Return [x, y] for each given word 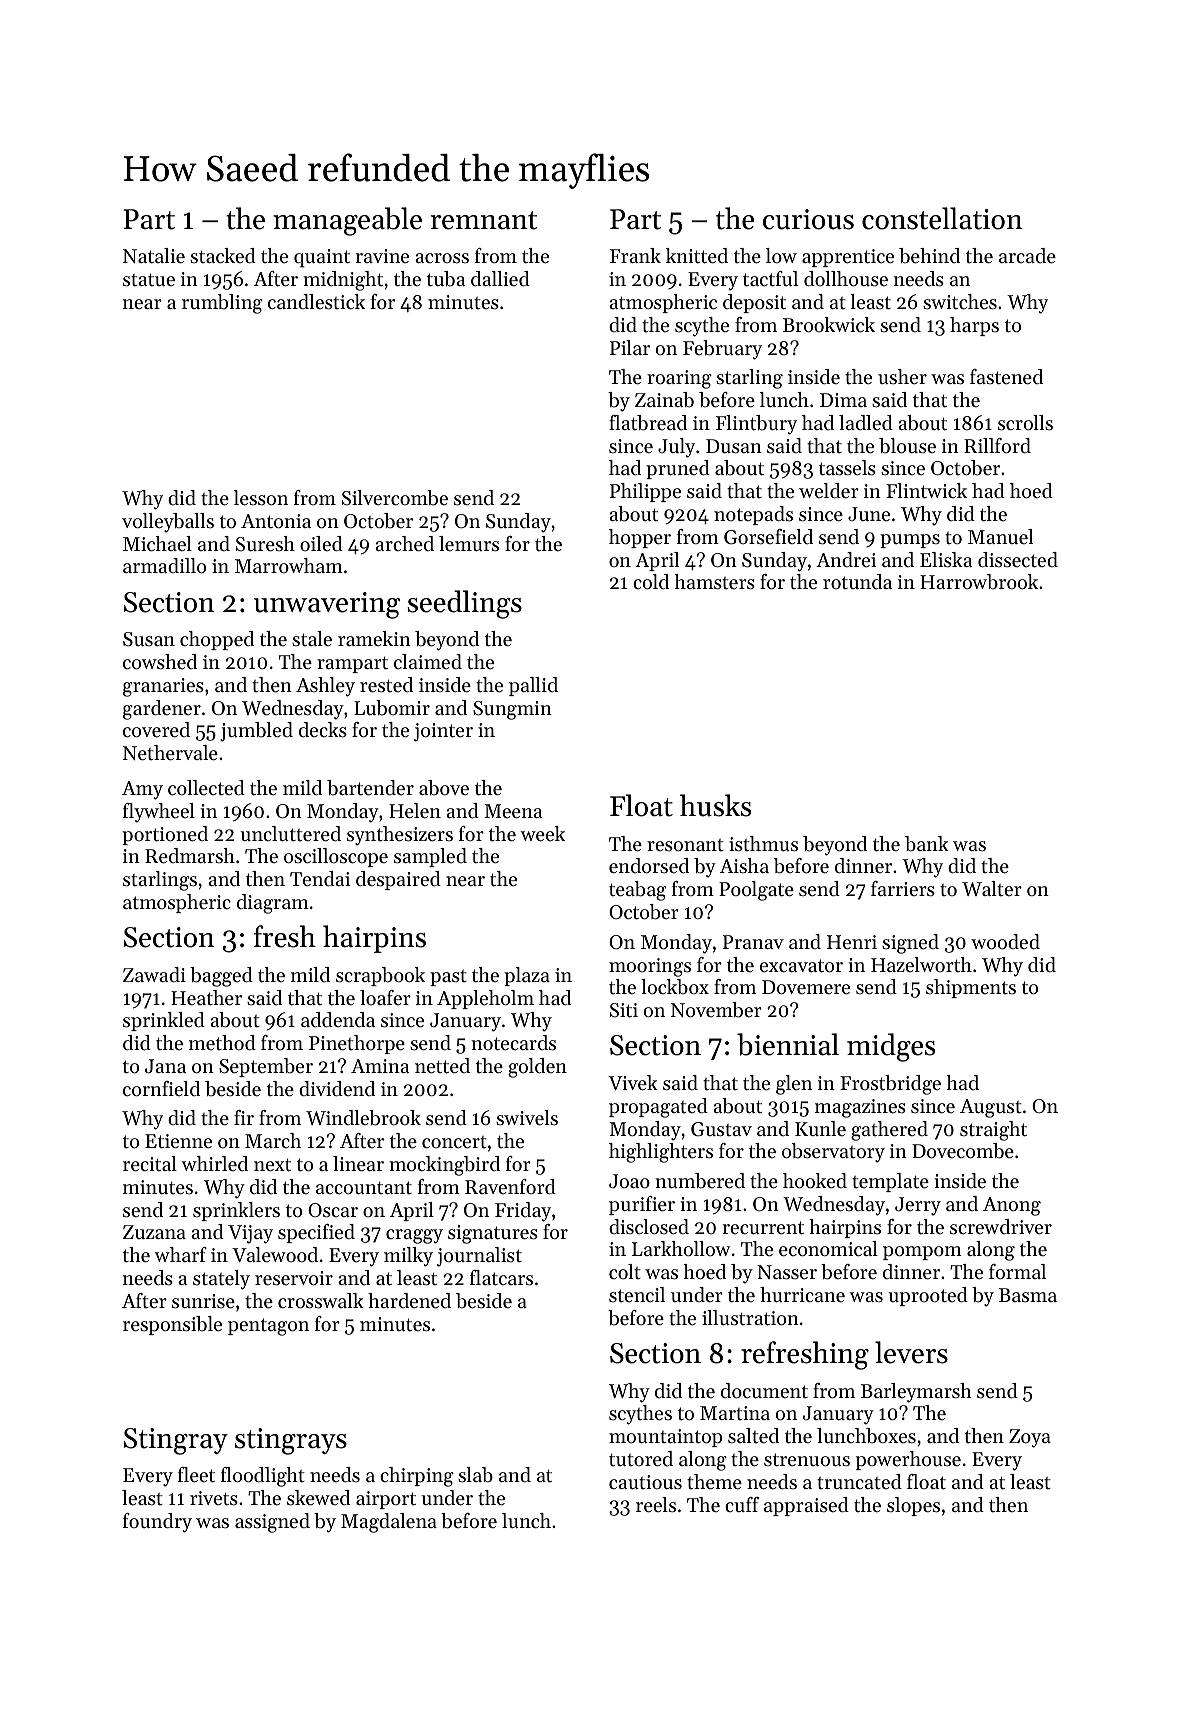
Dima [843, 400]
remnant [484, 220]
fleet [196, 1475]
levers [911, 1352]
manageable [347, 221]
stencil [637, 1295]
